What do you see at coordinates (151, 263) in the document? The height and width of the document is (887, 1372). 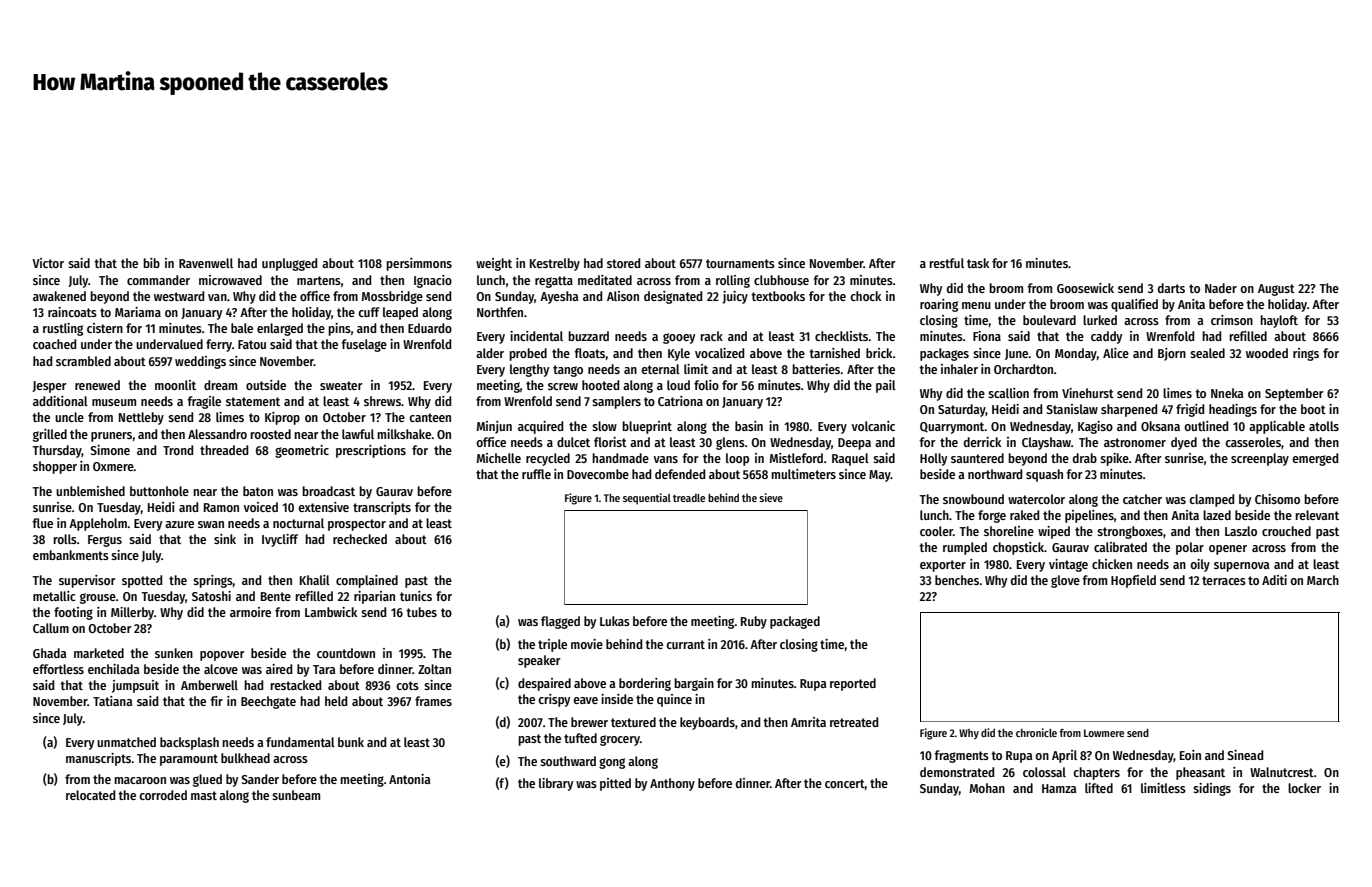 I see `bib` at bounding box center [151, 263].
